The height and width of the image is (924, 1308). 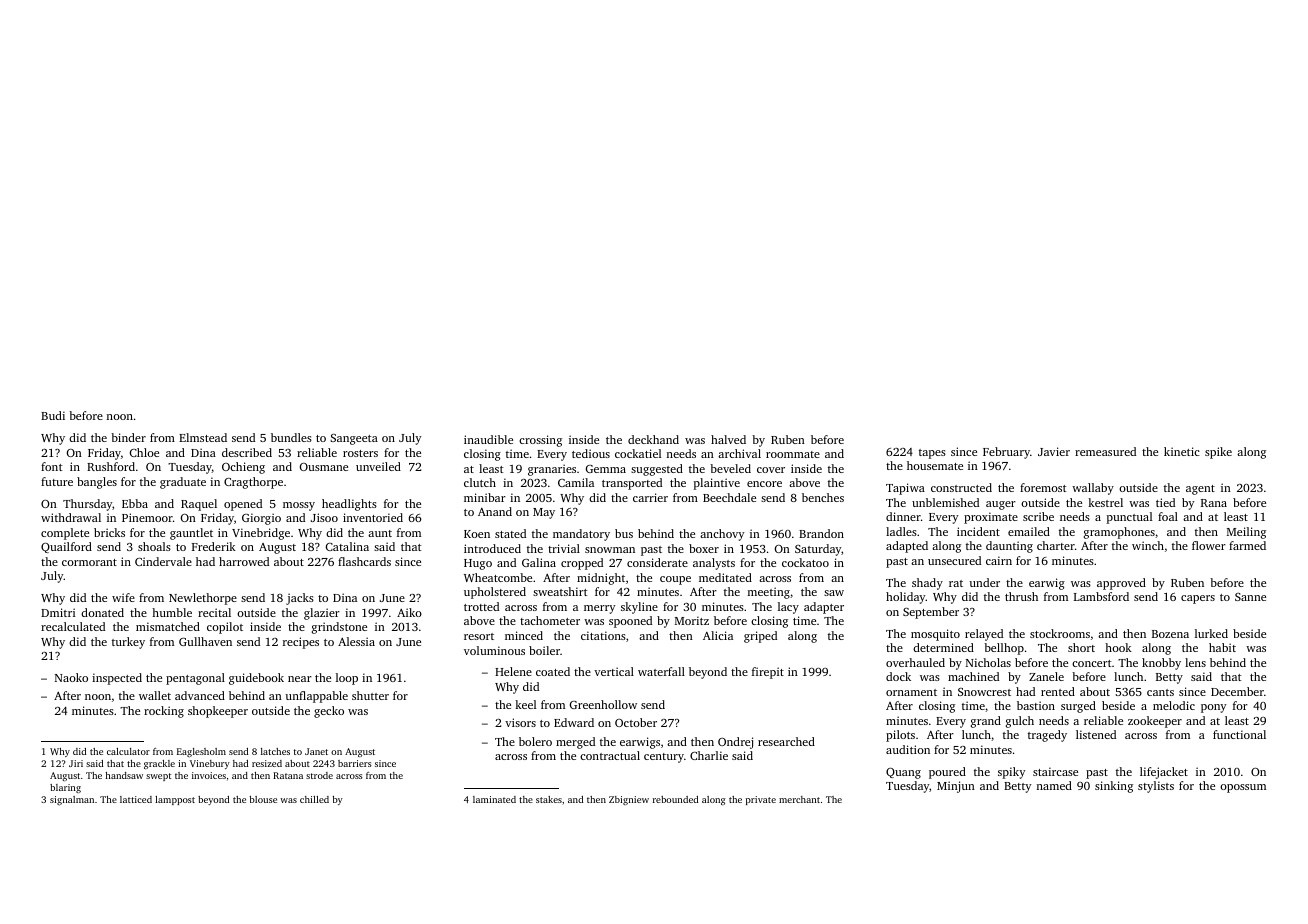 What do you see at coordinates (291, 437) in the image?
I see `bundles` at bounding box center [291, 437].
